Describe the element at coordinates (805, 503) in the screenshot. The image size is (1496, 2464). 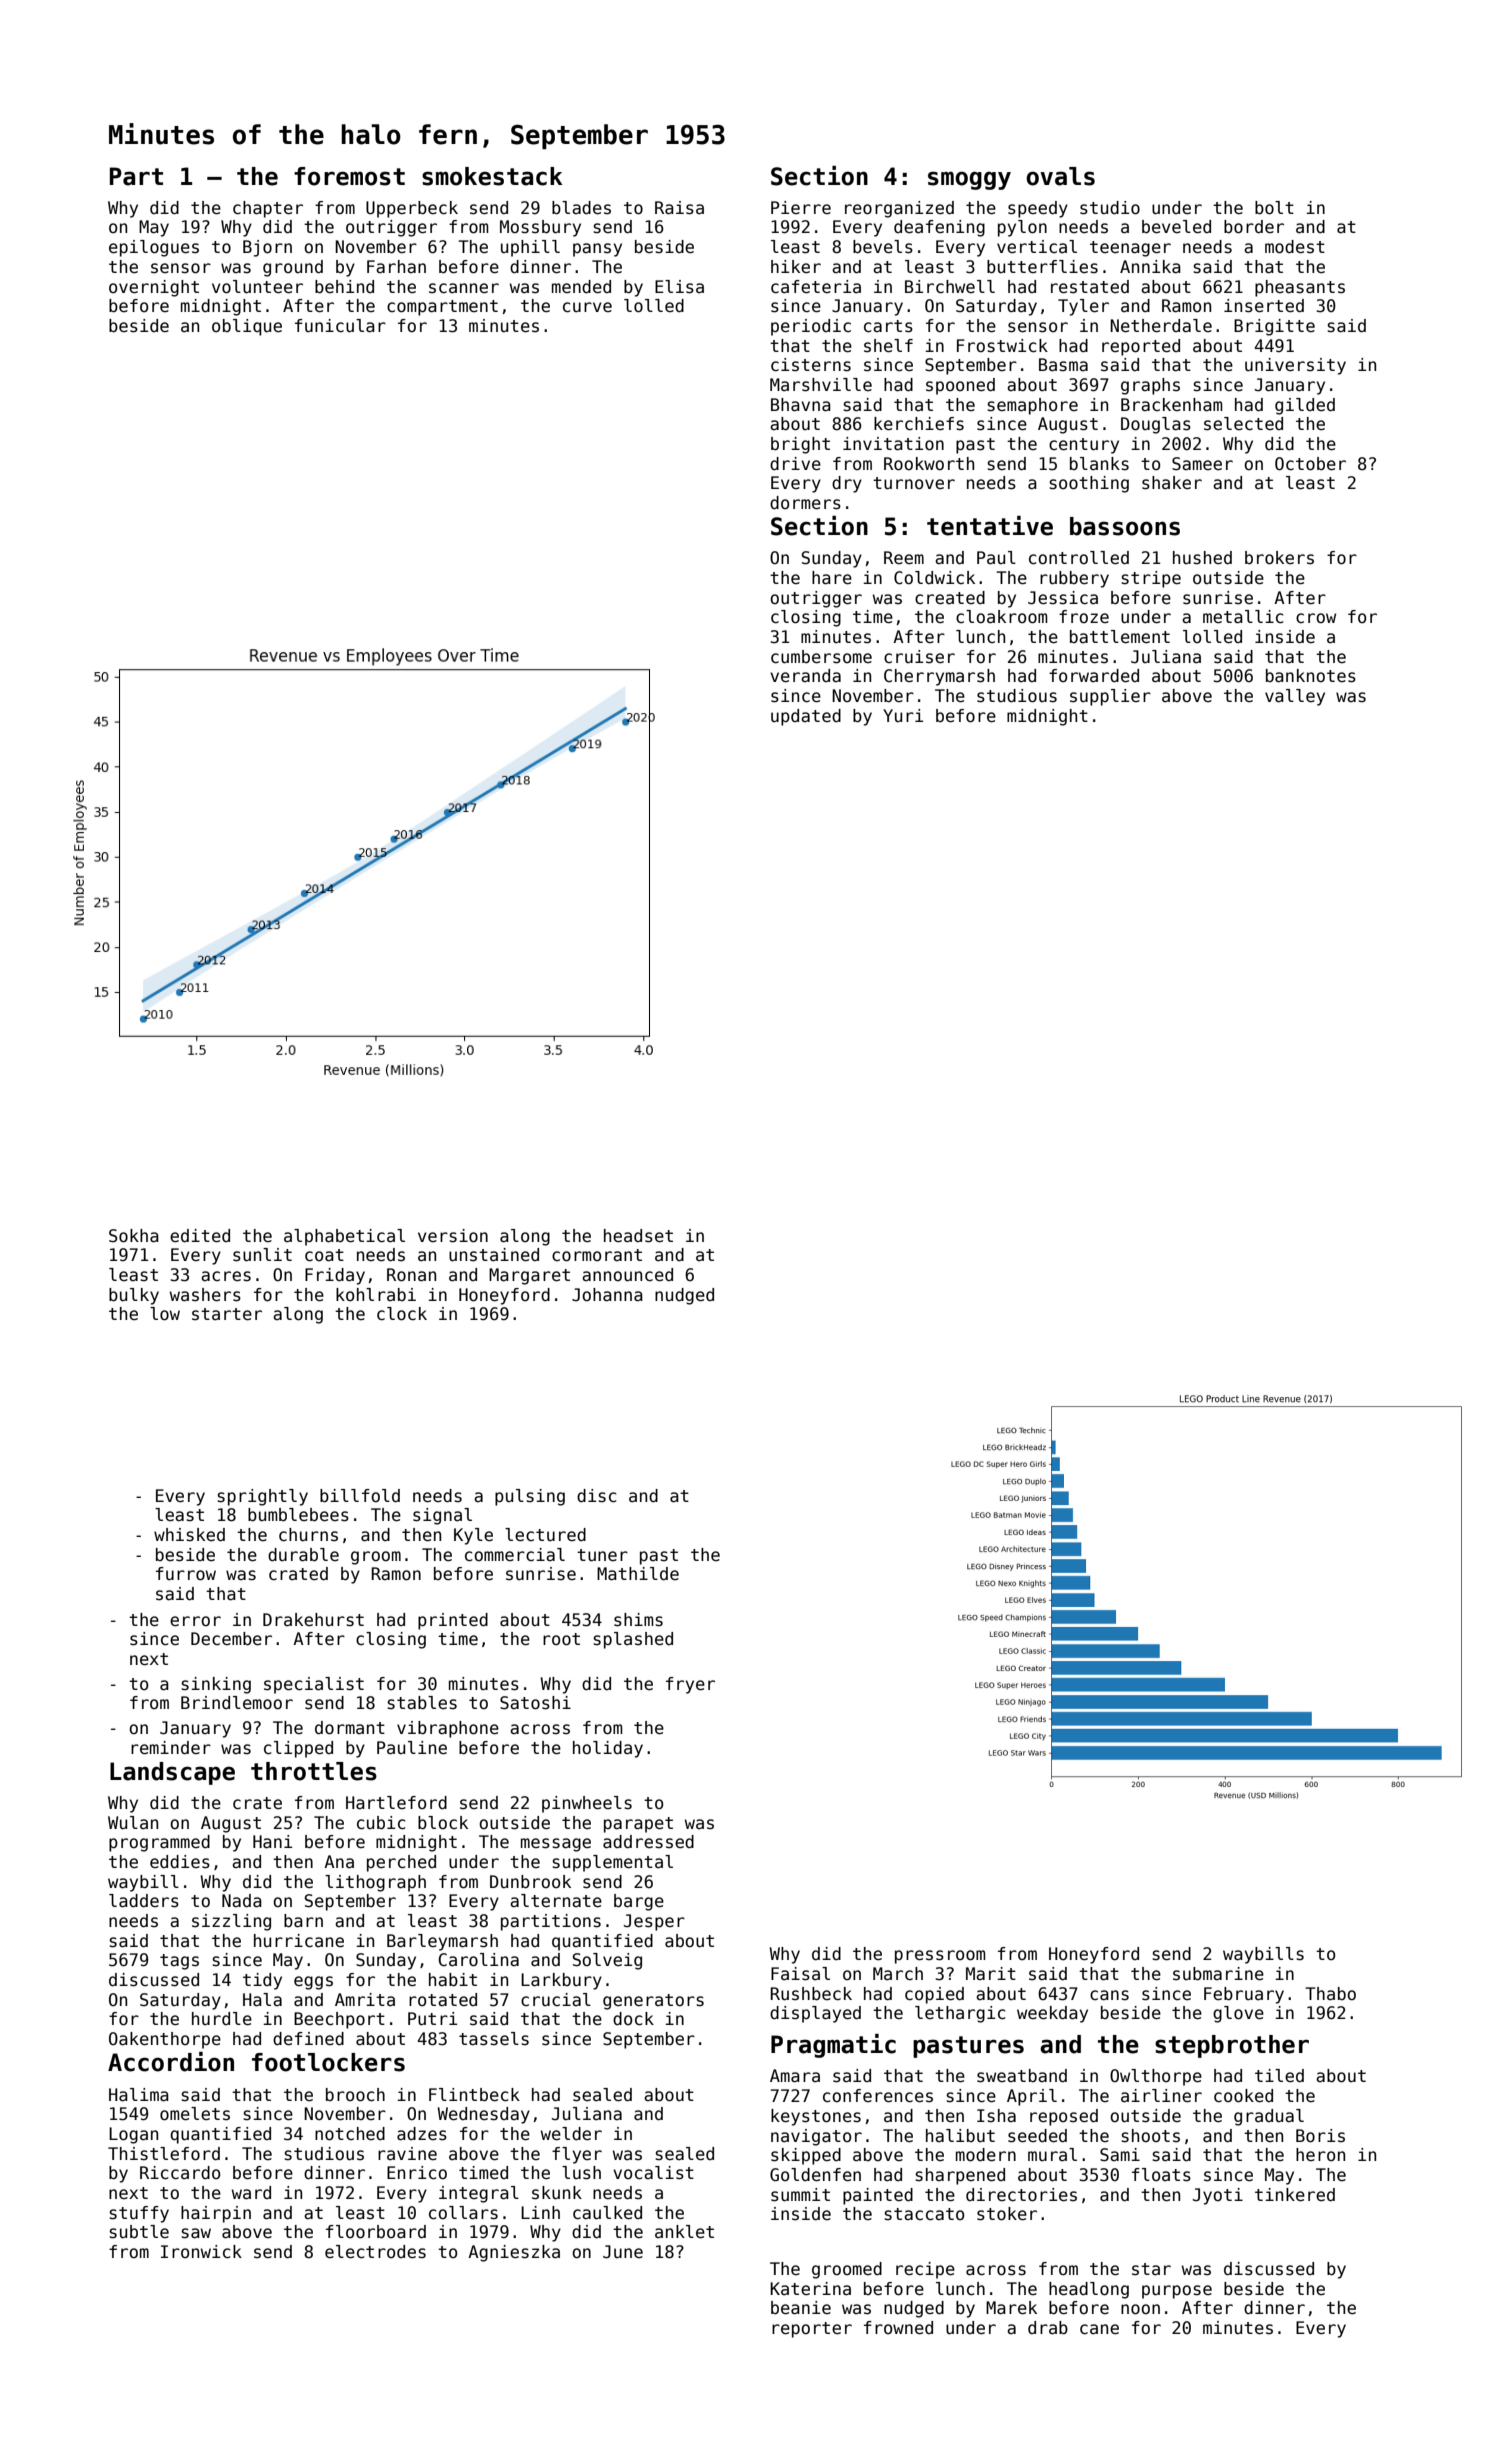
I see `dormers` at that location.
